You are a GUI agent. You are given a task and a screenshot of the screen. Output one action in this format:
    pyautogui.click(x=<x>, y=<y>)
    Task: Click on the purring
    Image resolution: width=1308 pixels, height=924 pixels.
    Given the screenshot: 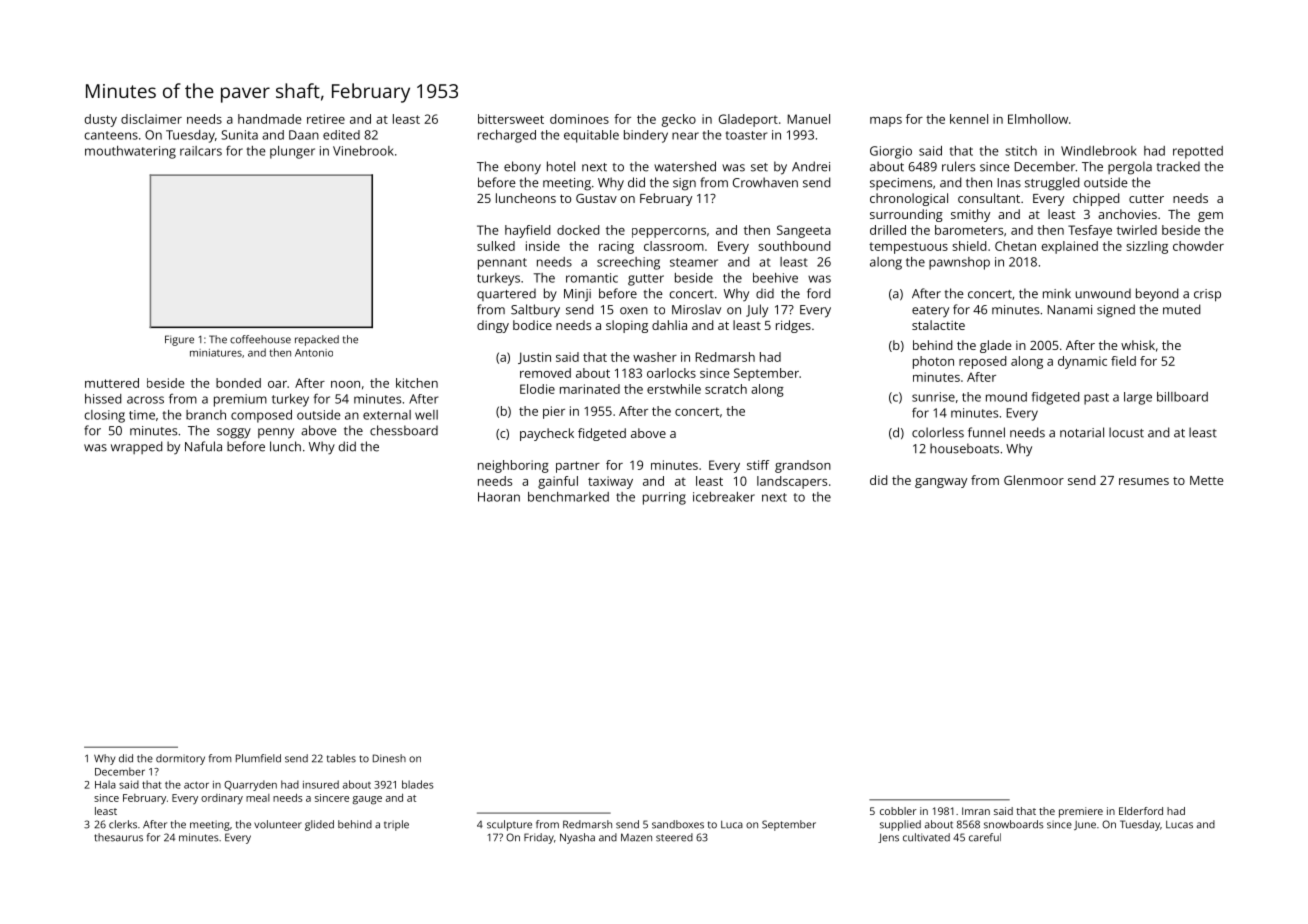 What is the action you would take?
    pyautogui.click(x=664, y=498)
